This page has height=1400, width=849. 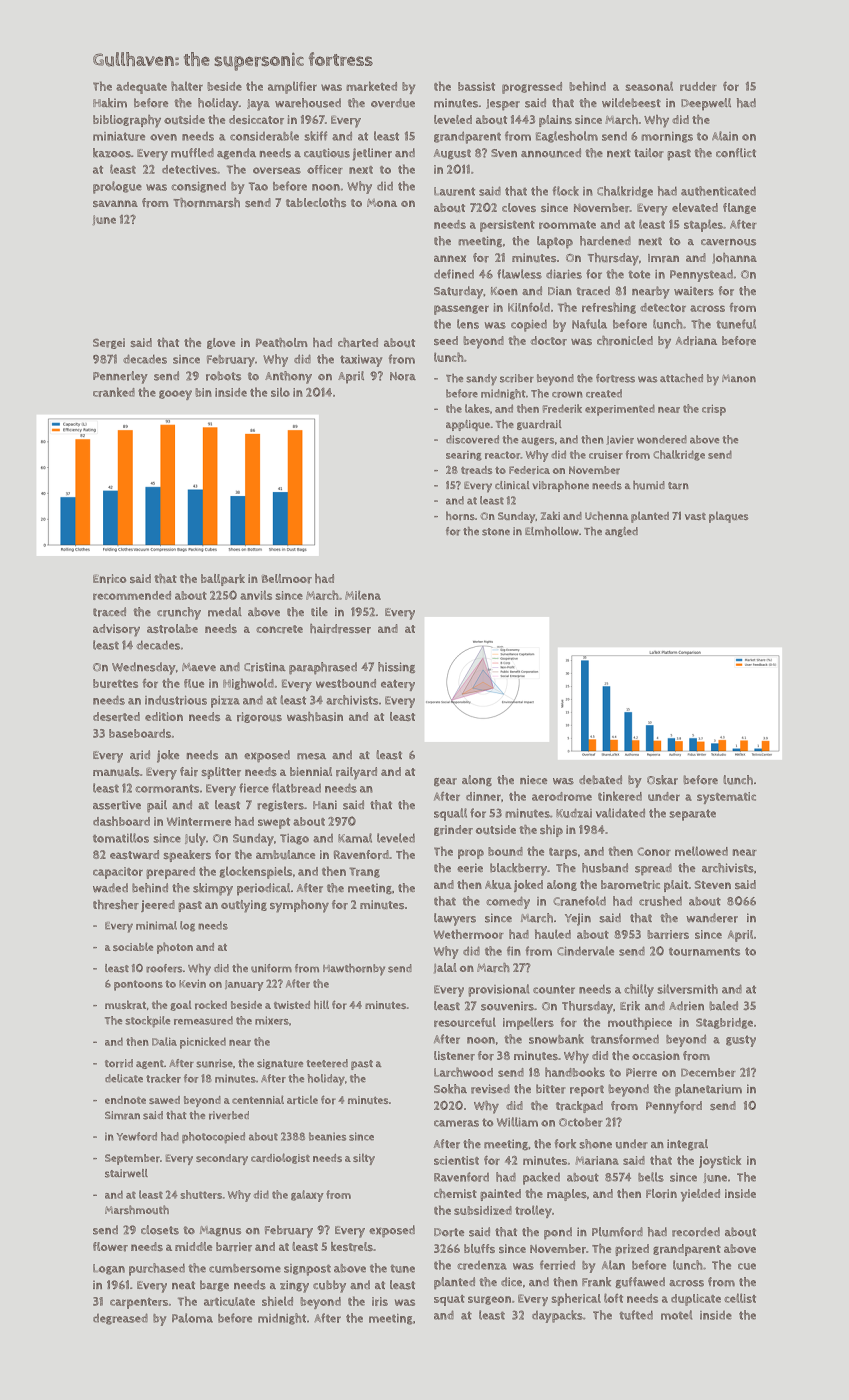 I want to click on manuals, so click(x=116, y=771).
